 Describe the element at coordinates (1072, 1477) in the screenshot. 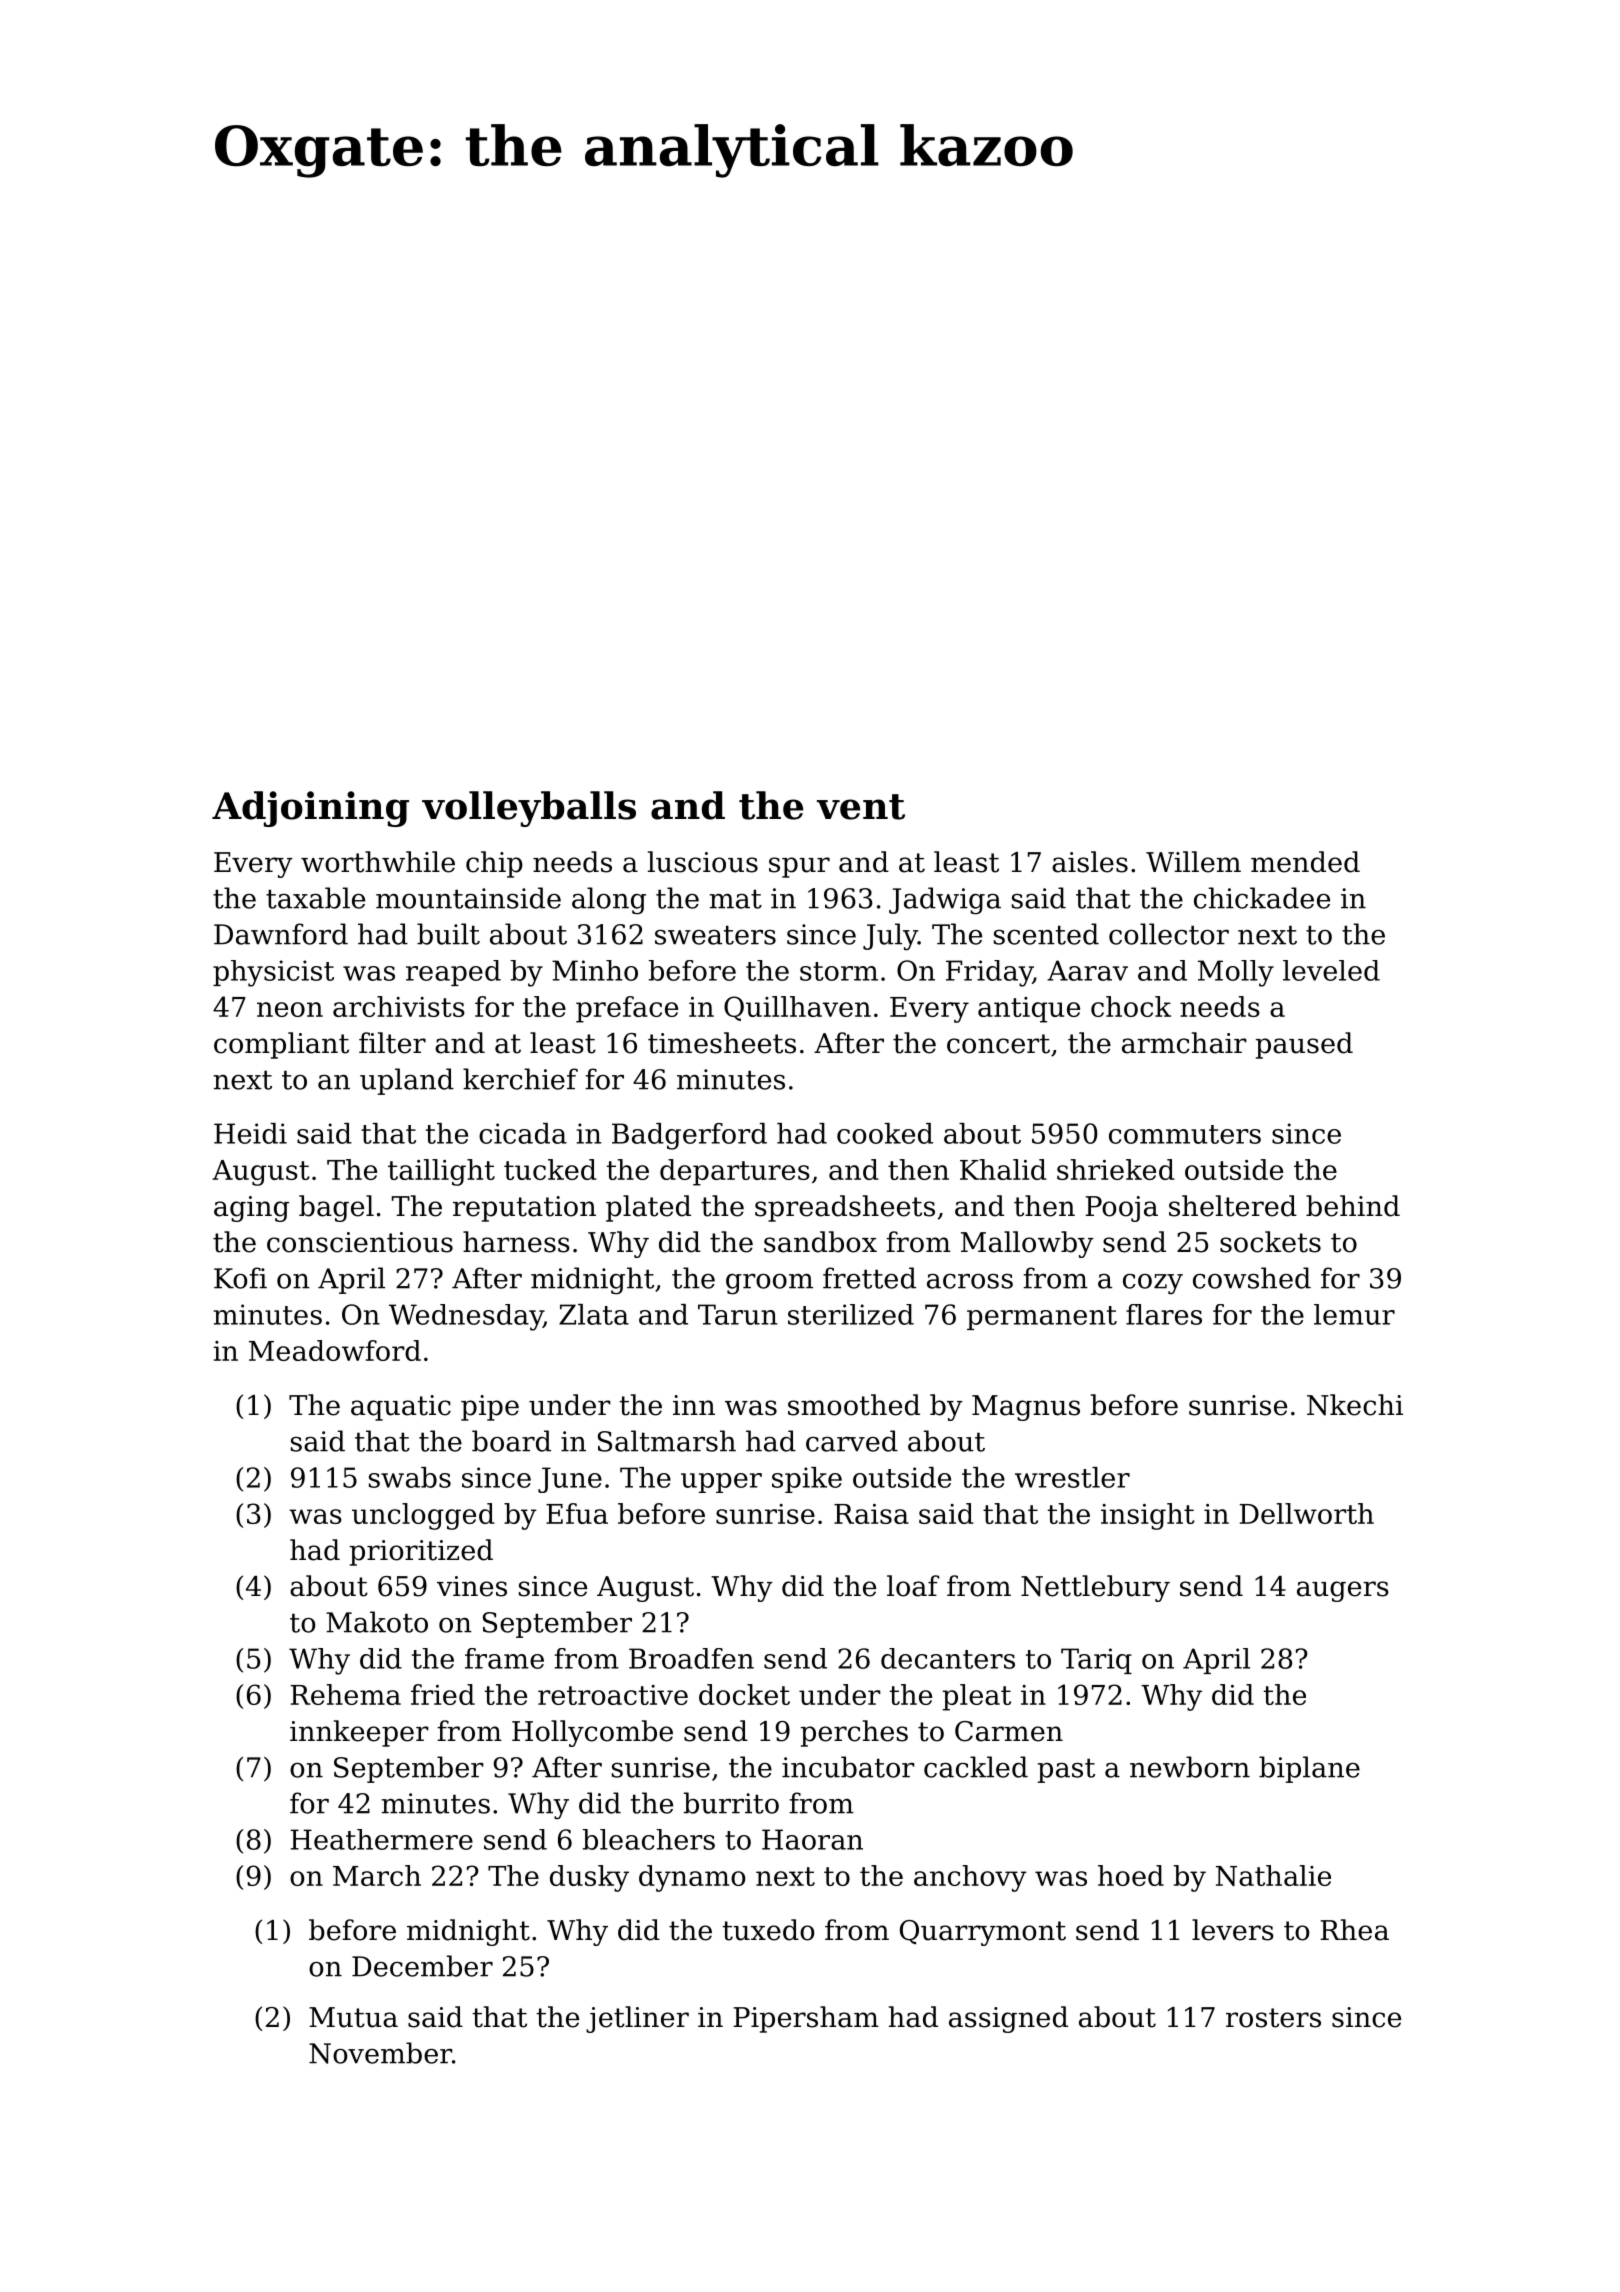

I see `wrestler` at that location.
